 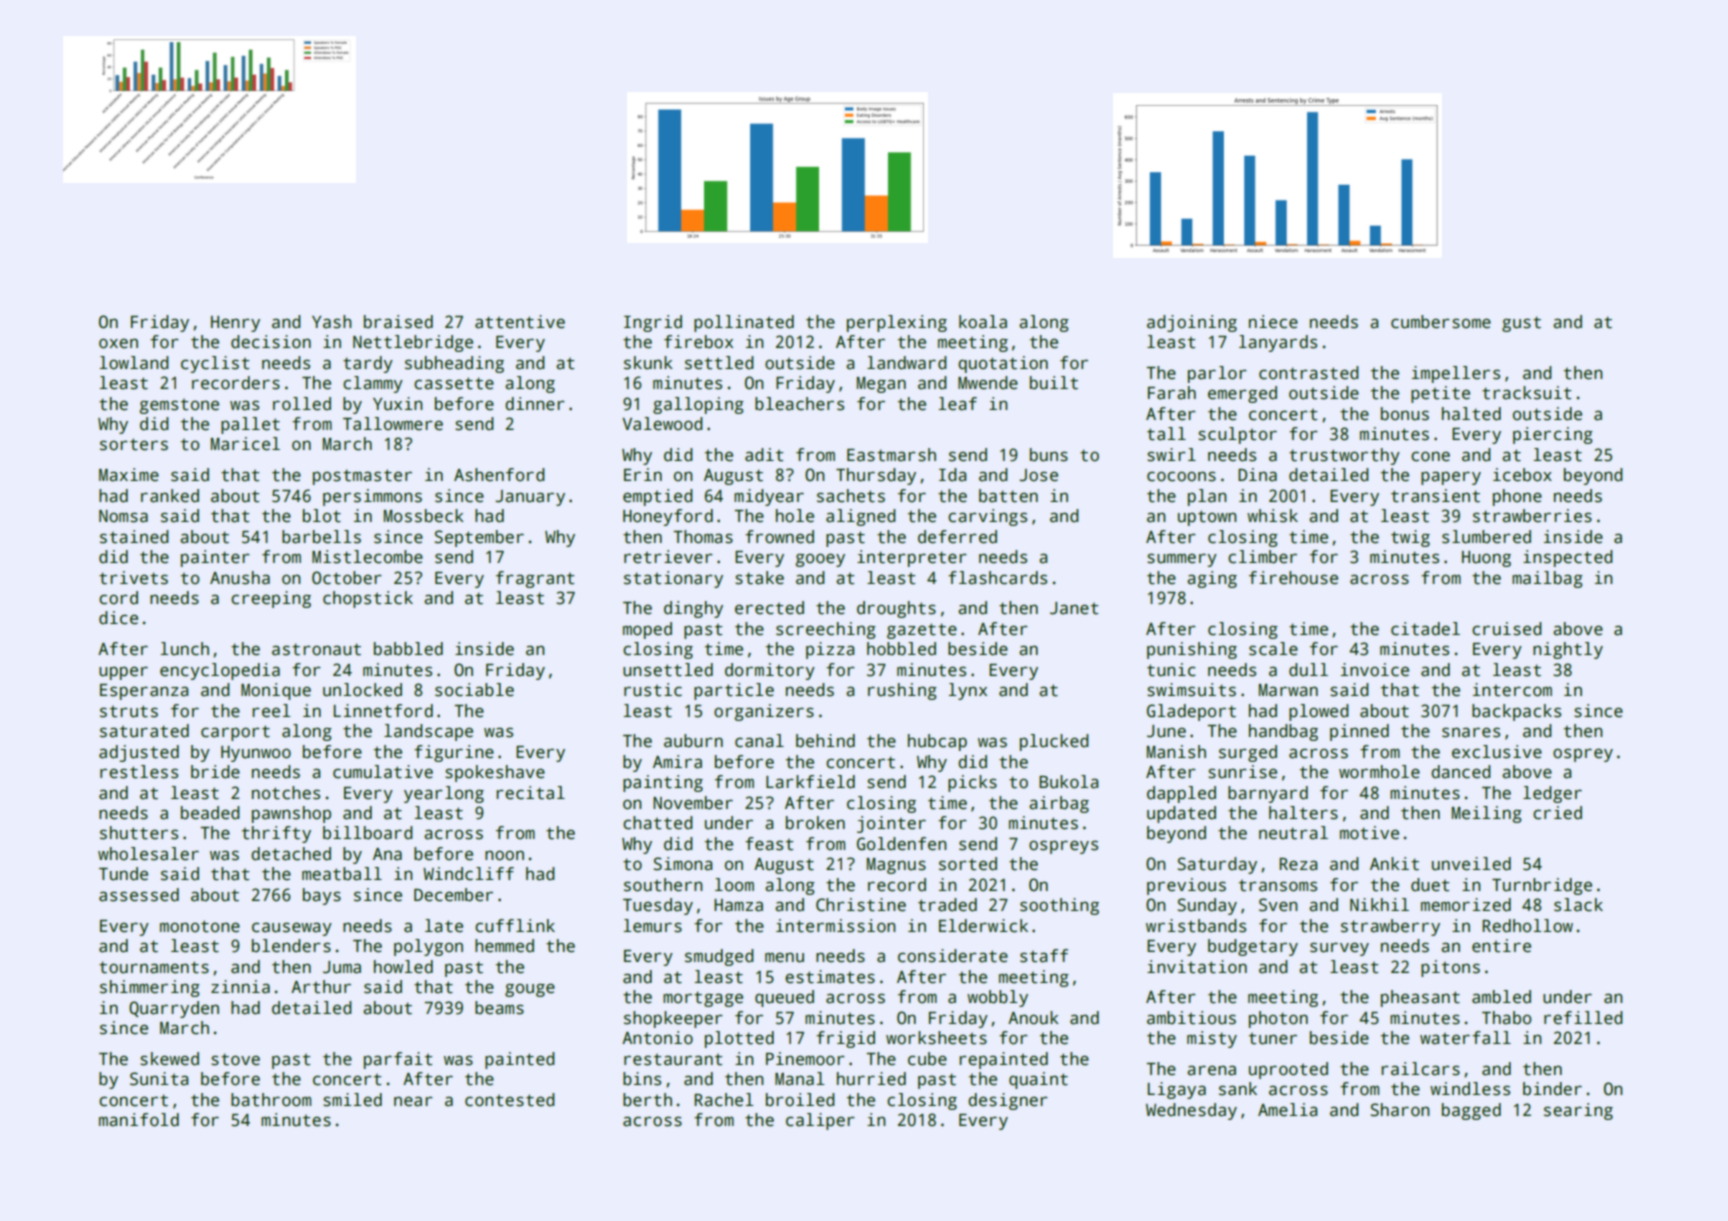 I want to click on beaded, so click(x=210, y=813).
